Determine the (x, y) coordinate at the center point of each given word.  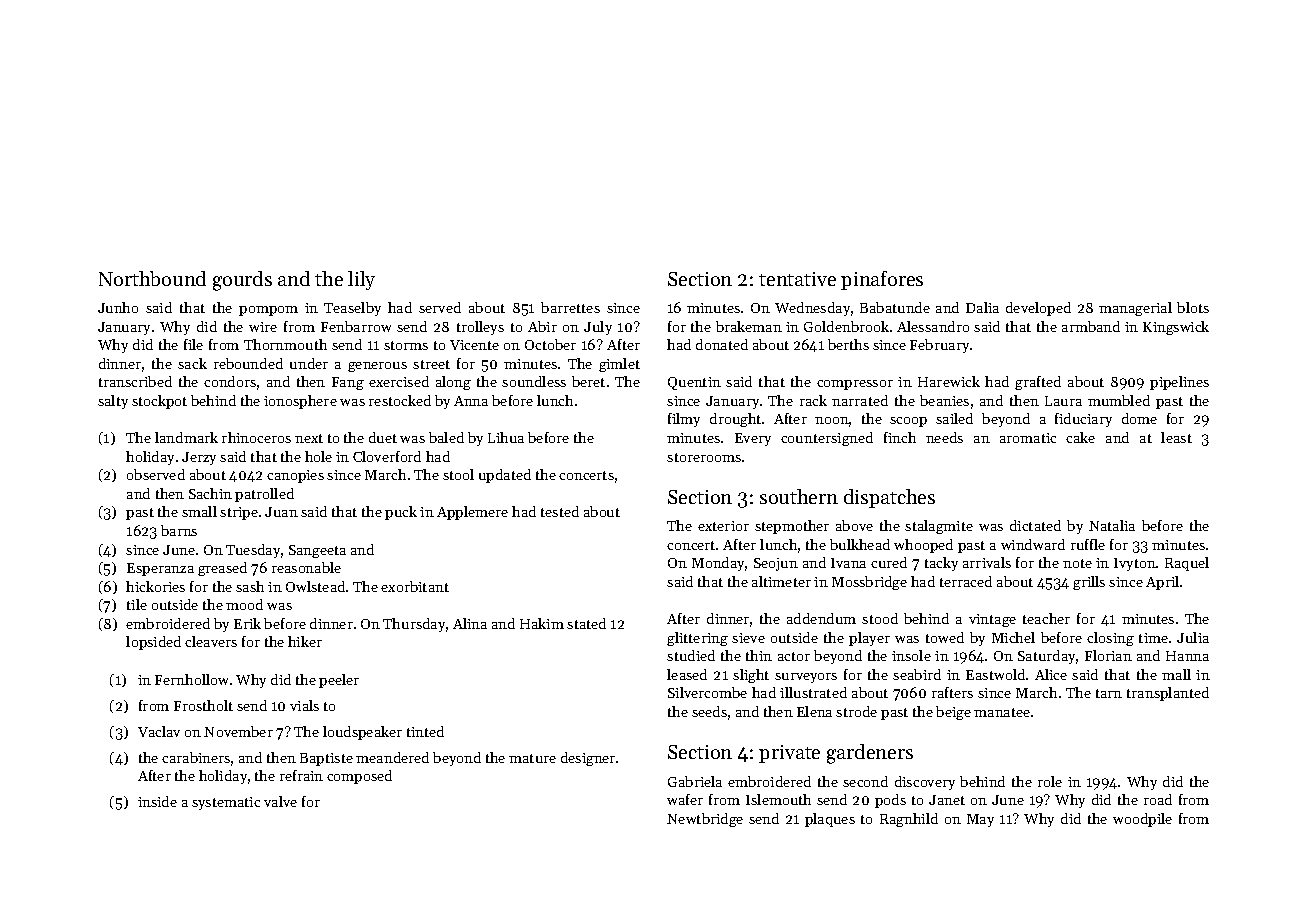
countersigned (827, 439)
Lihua (506, 437)
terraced (966, 581)
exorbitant (415, 586)
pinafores (882, 280)
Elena (814, 711)
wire (263, 327)
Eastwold (995, 674)
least (1176, 437)
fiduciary (1083, 420)
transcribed (135, 381)
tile (137, 604)
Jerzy (199, 458)
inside (157, 801)
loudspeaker (362, 733)
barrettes (570, 307)
